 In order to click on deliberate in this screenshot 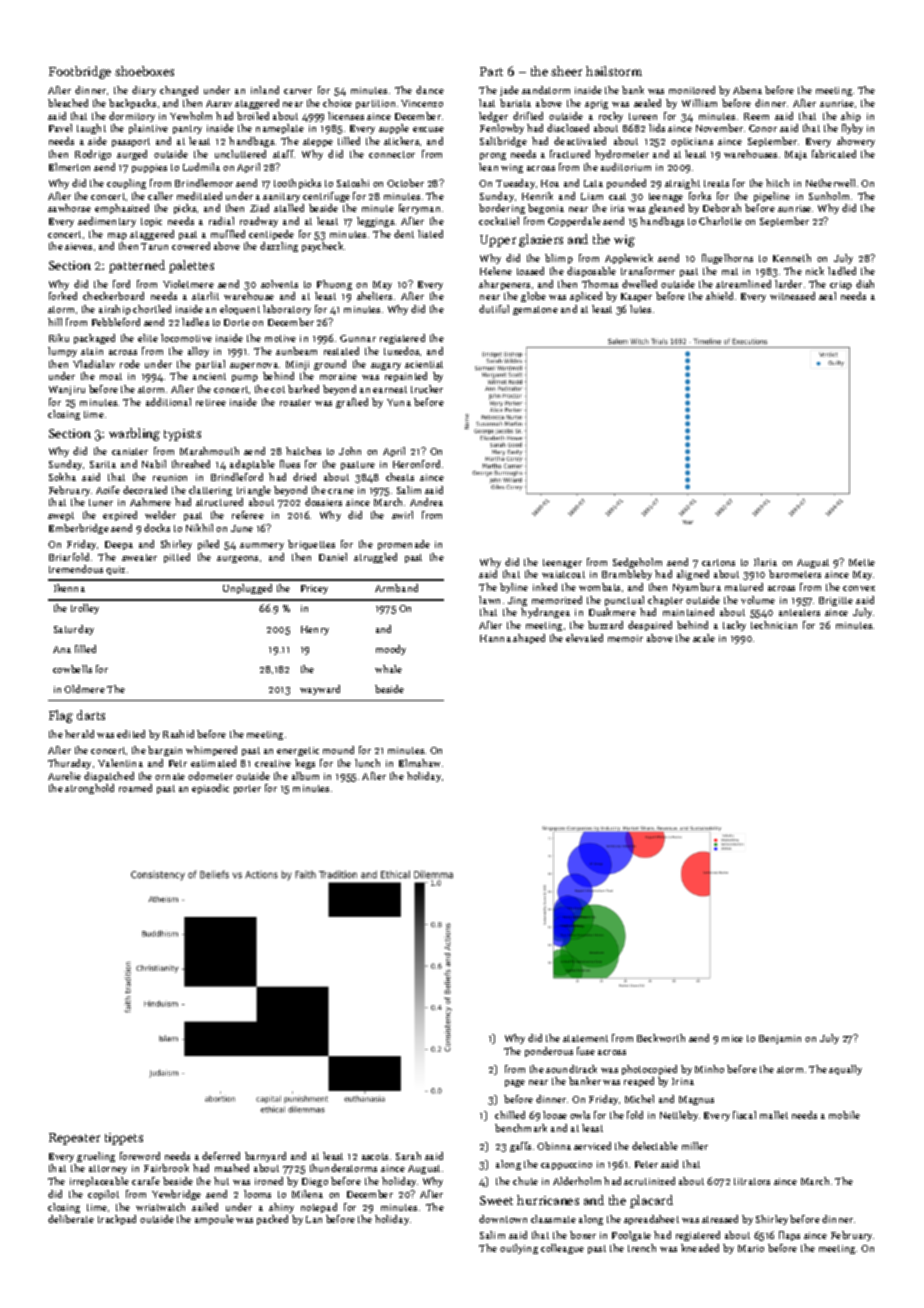, I will do `click(71, 1219)`.
